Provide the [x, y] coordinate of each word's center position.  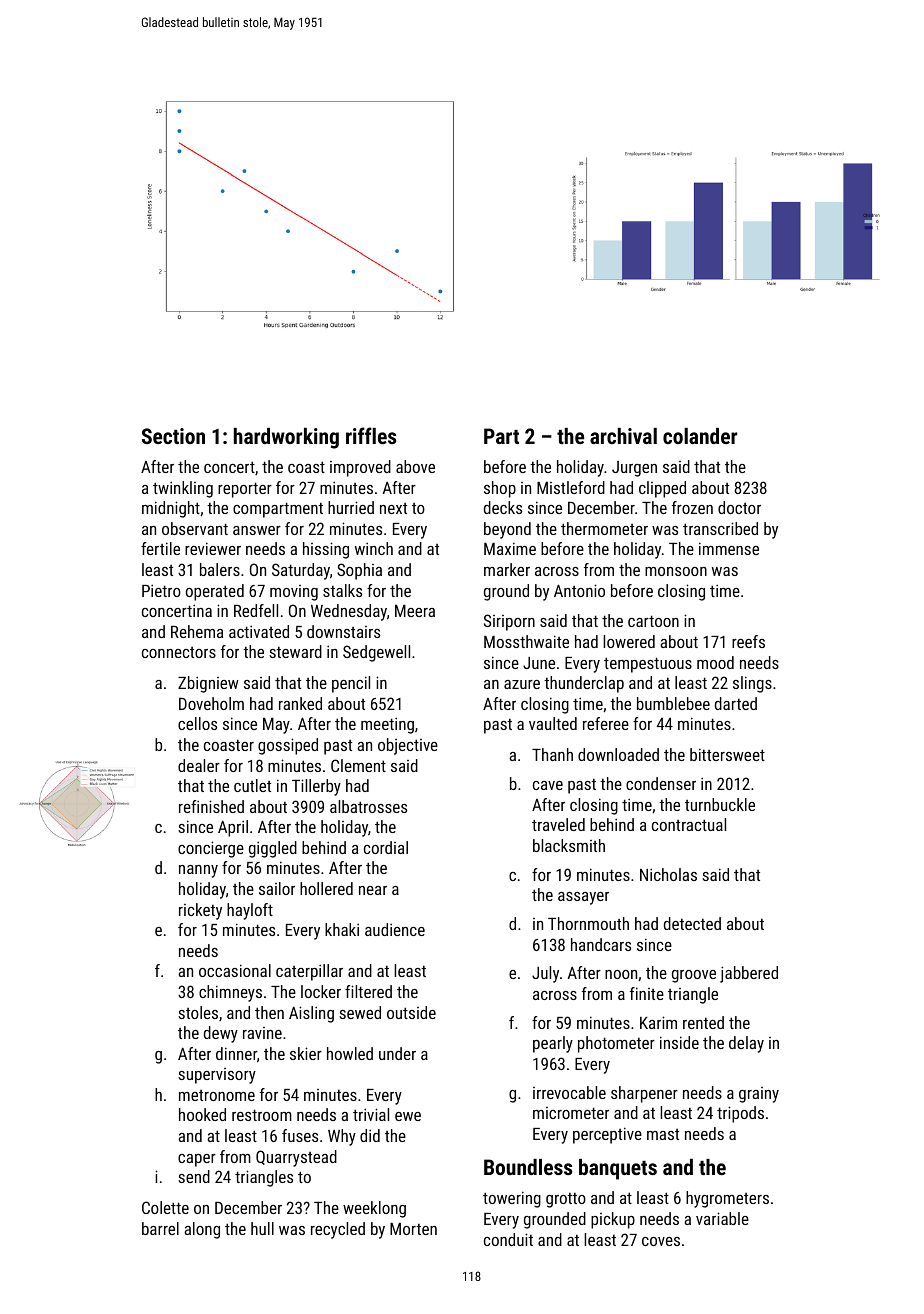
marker [507, 569]
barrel [160, 1228]
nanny [198, 871]
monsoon [676, 571]
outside [411, 1012]
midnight [171, 509]
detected [692, 923]
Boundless [528, 1167]
